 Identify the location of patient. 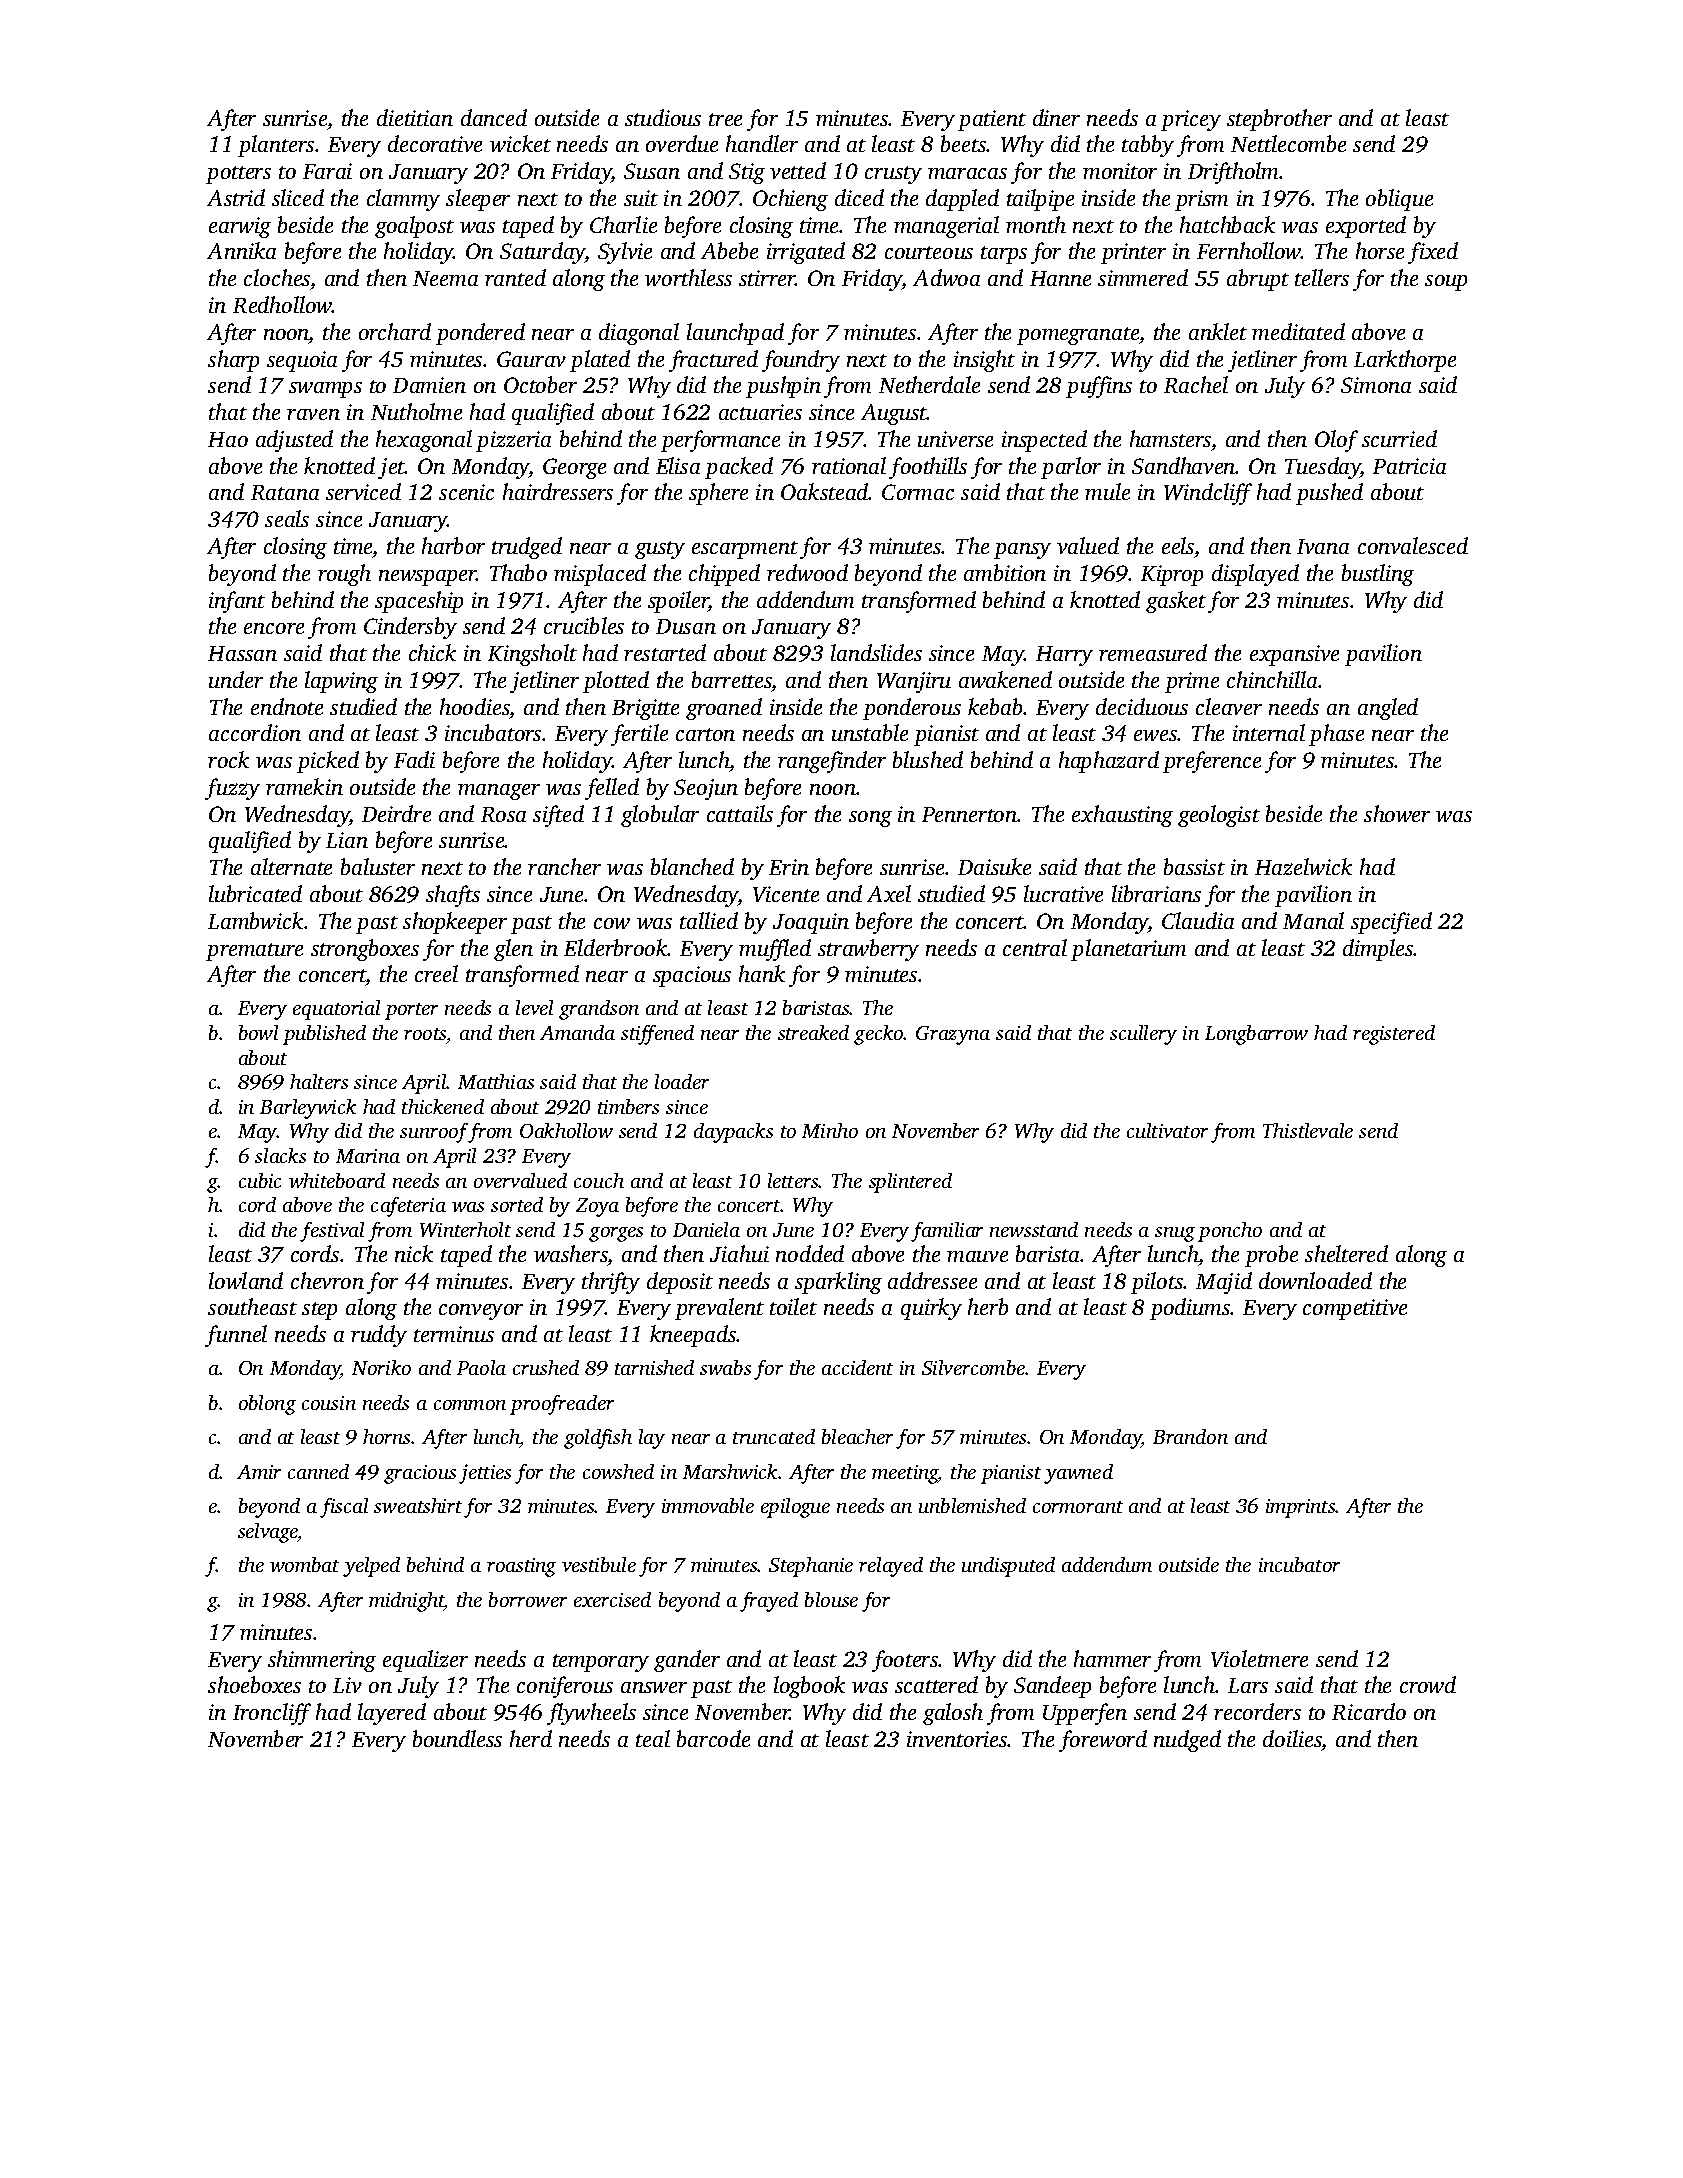
(992, 120).
